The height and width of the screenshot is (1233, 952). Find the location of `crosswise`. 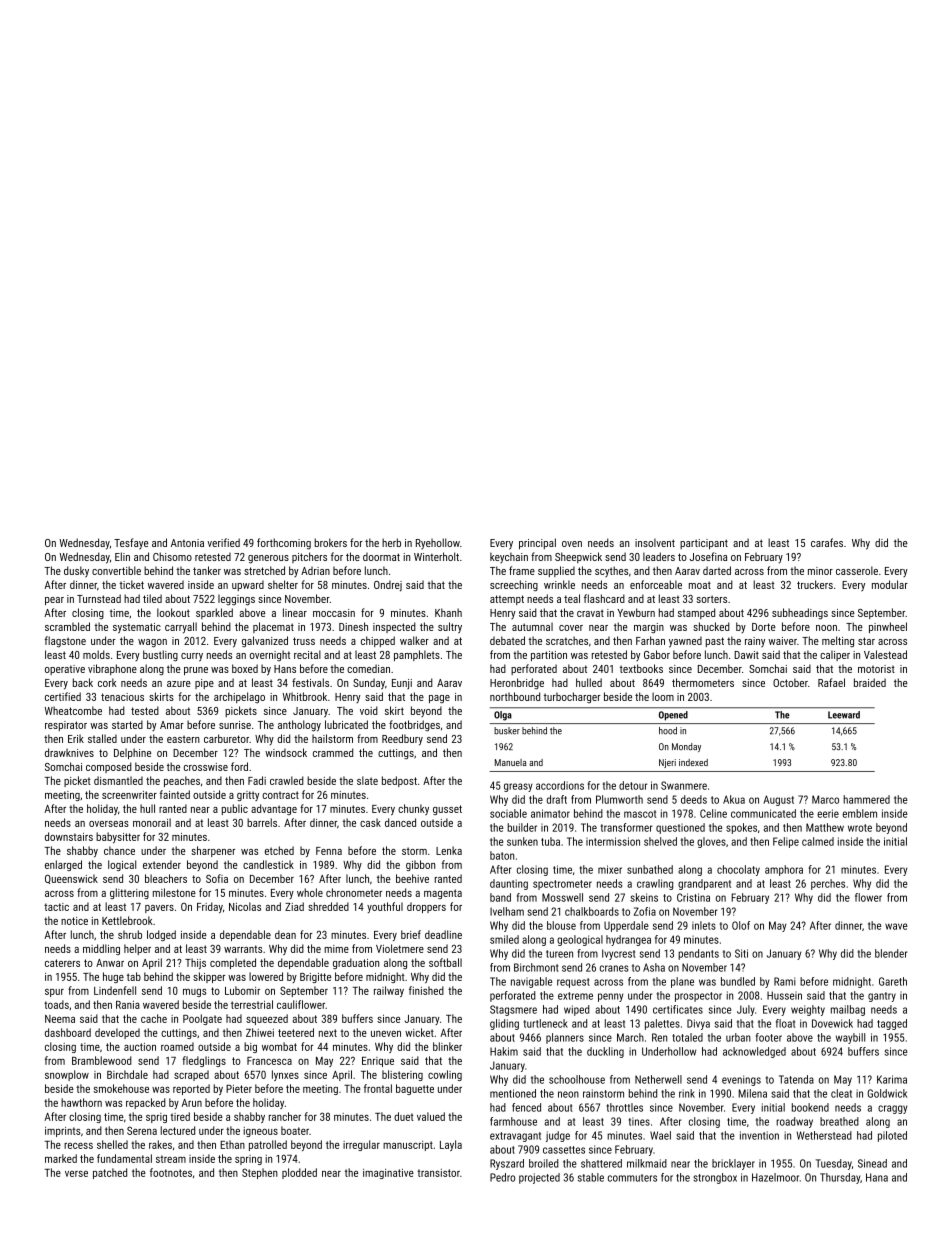

crosswise is located at coordinates (206, 767).
